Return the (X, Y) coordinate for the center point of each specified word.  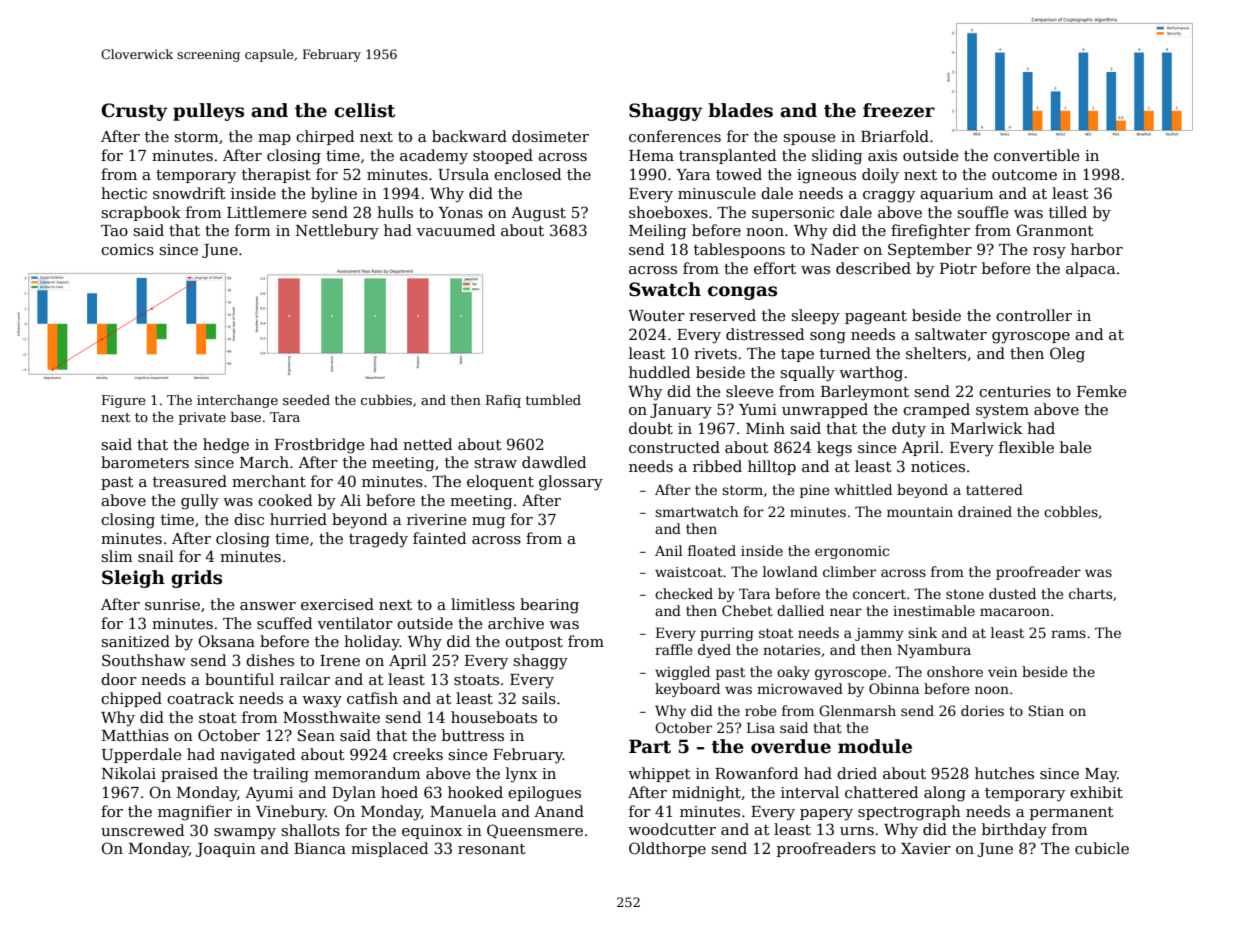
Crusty (134, 112)
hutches (1004, 773)
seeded (306, 400)
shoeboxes (668, 212)
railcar (305, 679)
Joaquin (226, 850)
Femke (1102, 391)
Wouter (656, 315)
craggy (889, 197)
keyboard (687, 690)
